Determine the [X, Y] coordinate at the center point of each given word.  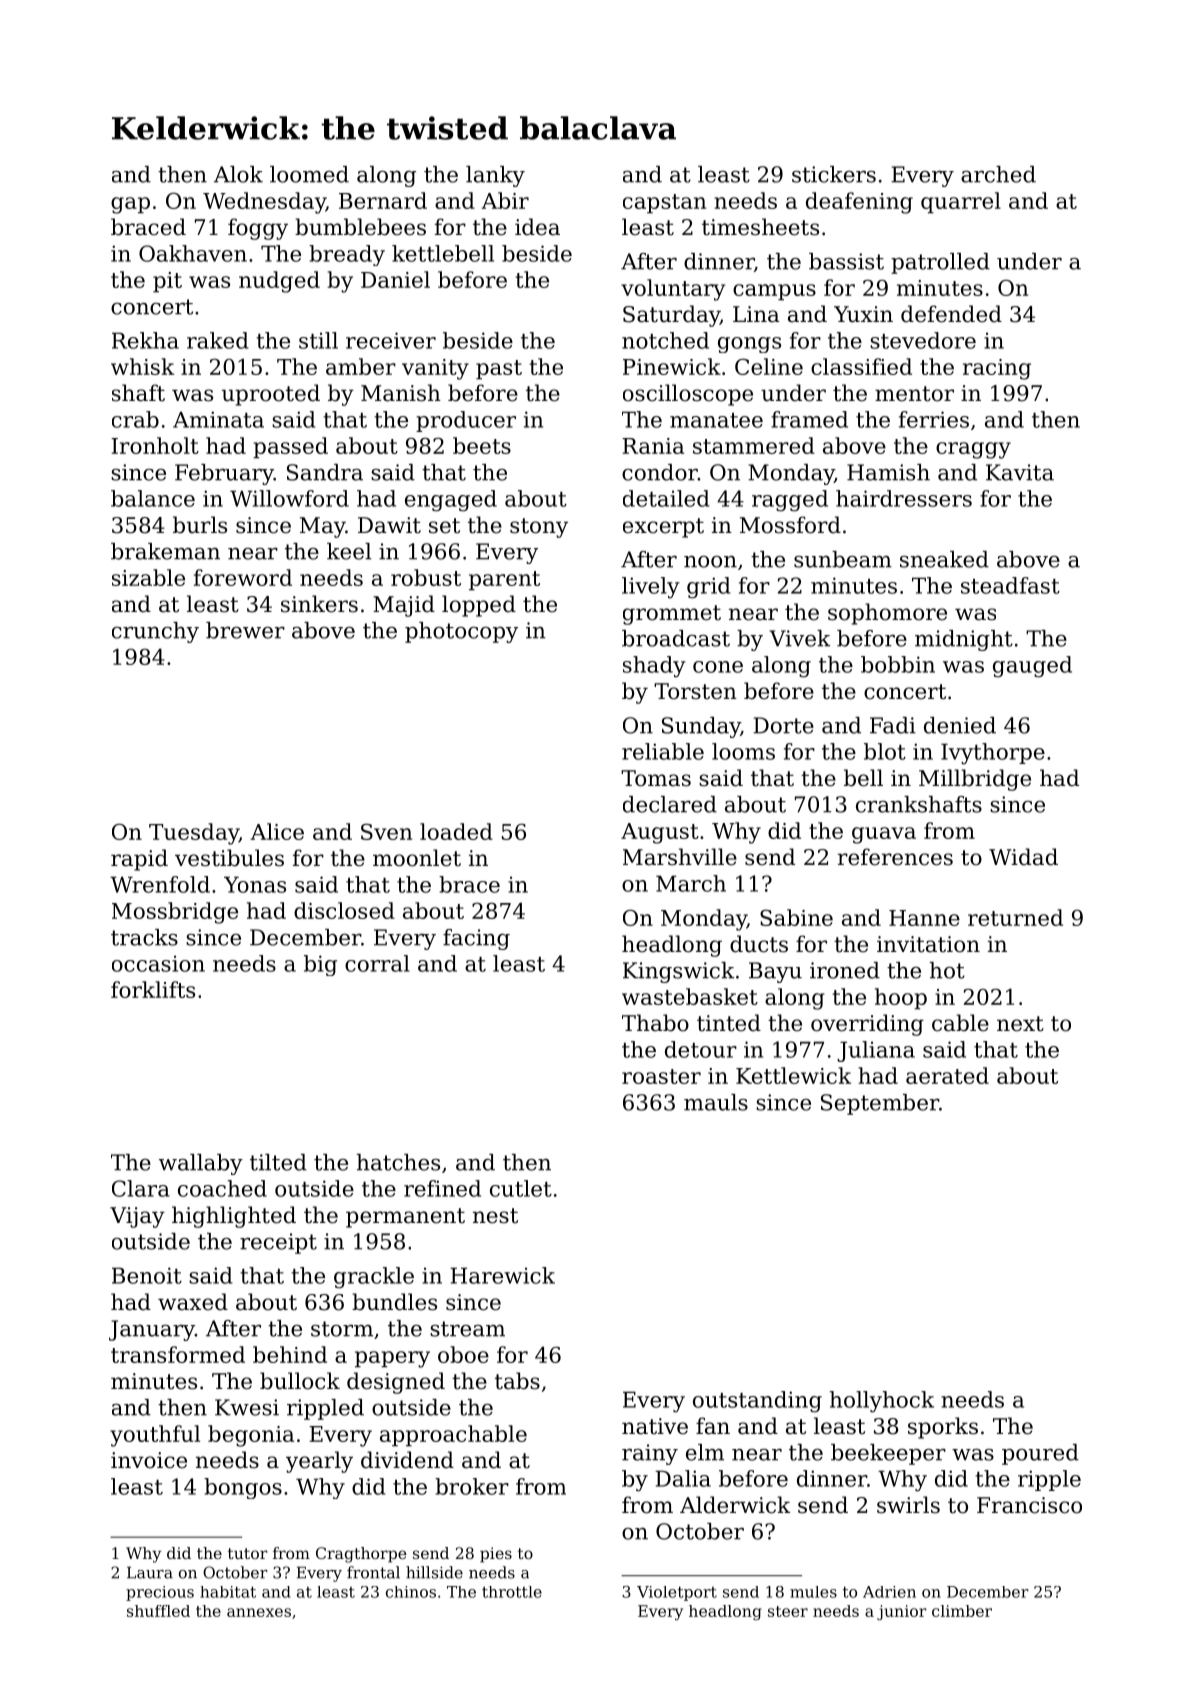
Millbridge [975, 780]
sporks [943, 1428]
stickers [834, 174]
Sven [386, 831]
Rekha [145, 340]
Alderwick [735, 1505]
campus [774, 292]
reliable [663, 751]
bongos [243, 1488]
